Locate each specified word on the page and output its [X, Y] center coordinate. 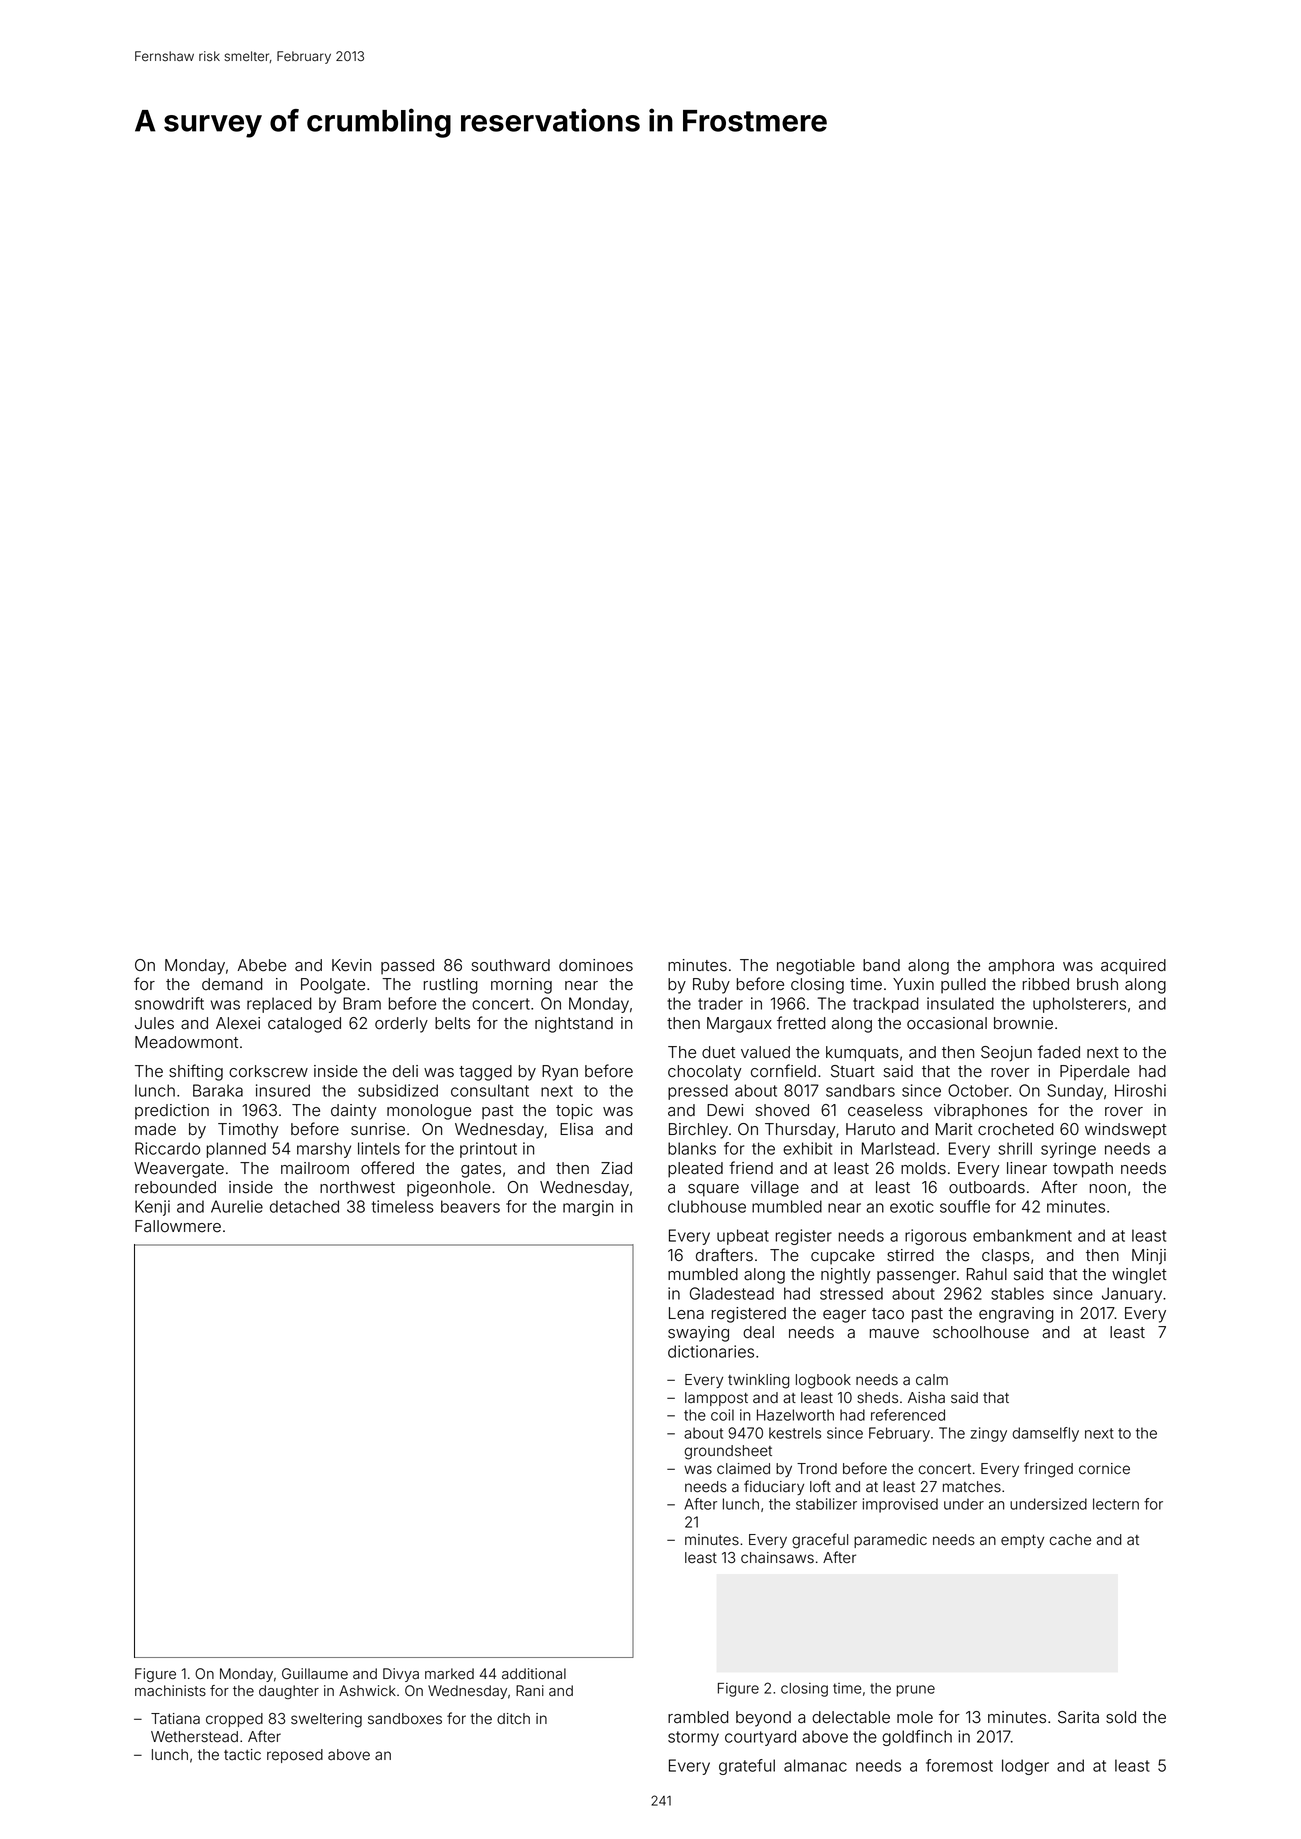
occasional [947, 1023]
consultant [490, 1090]
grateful [747, 1767]
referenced [908, 1415]
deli [405, 1071]
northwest [357, 1187]
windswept [1126, 1131]
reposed [295, 1756]
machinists [170, 1691]
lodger [1025, 1767]
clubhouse [707, 1206]
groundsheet [728, 1452]
